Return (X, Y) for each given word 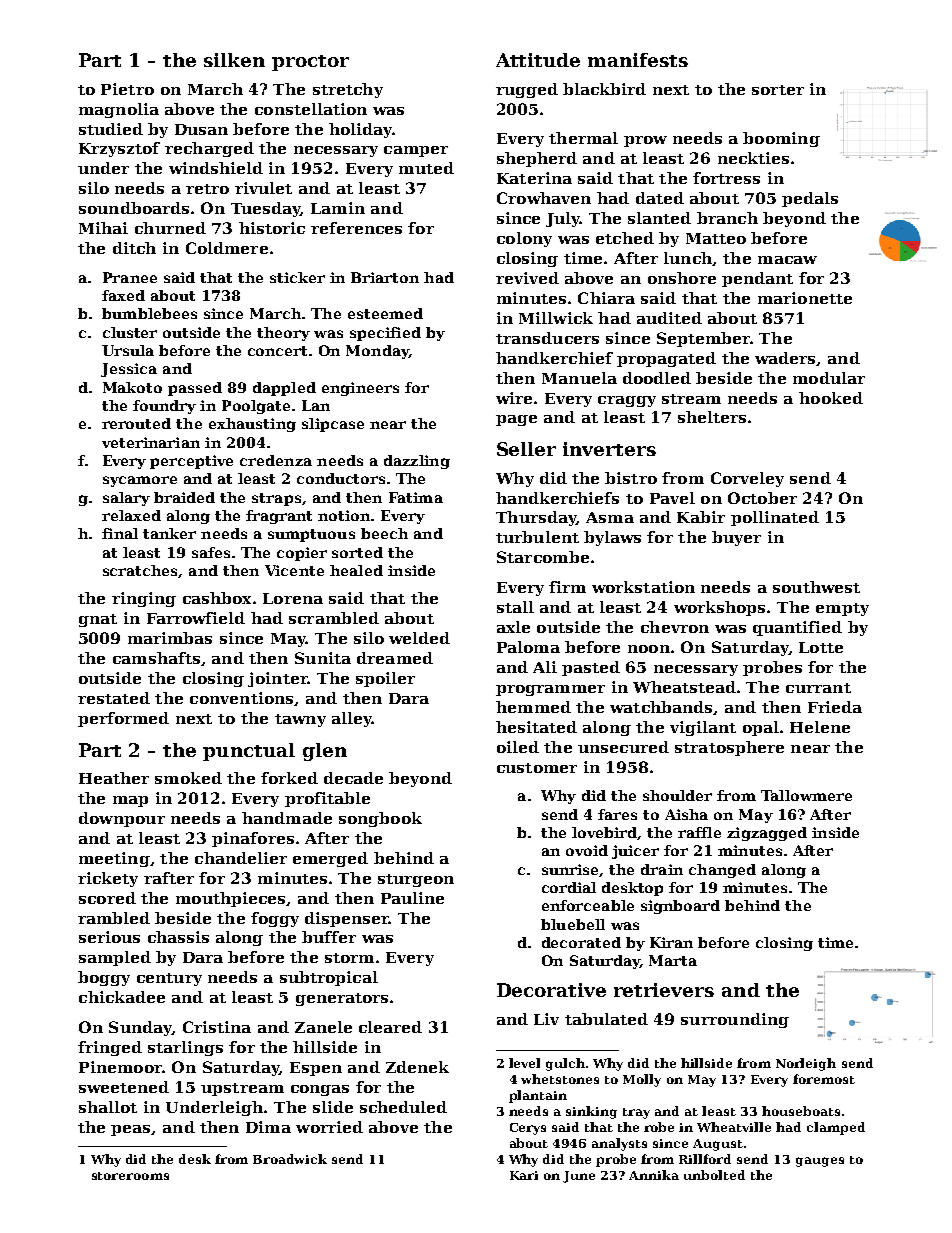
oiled (518, 747)
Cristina (217, 1027)
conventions (241, 698)
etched (625, 238)
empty (842, 609)
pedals (810, 199)
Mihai (103, 228)
